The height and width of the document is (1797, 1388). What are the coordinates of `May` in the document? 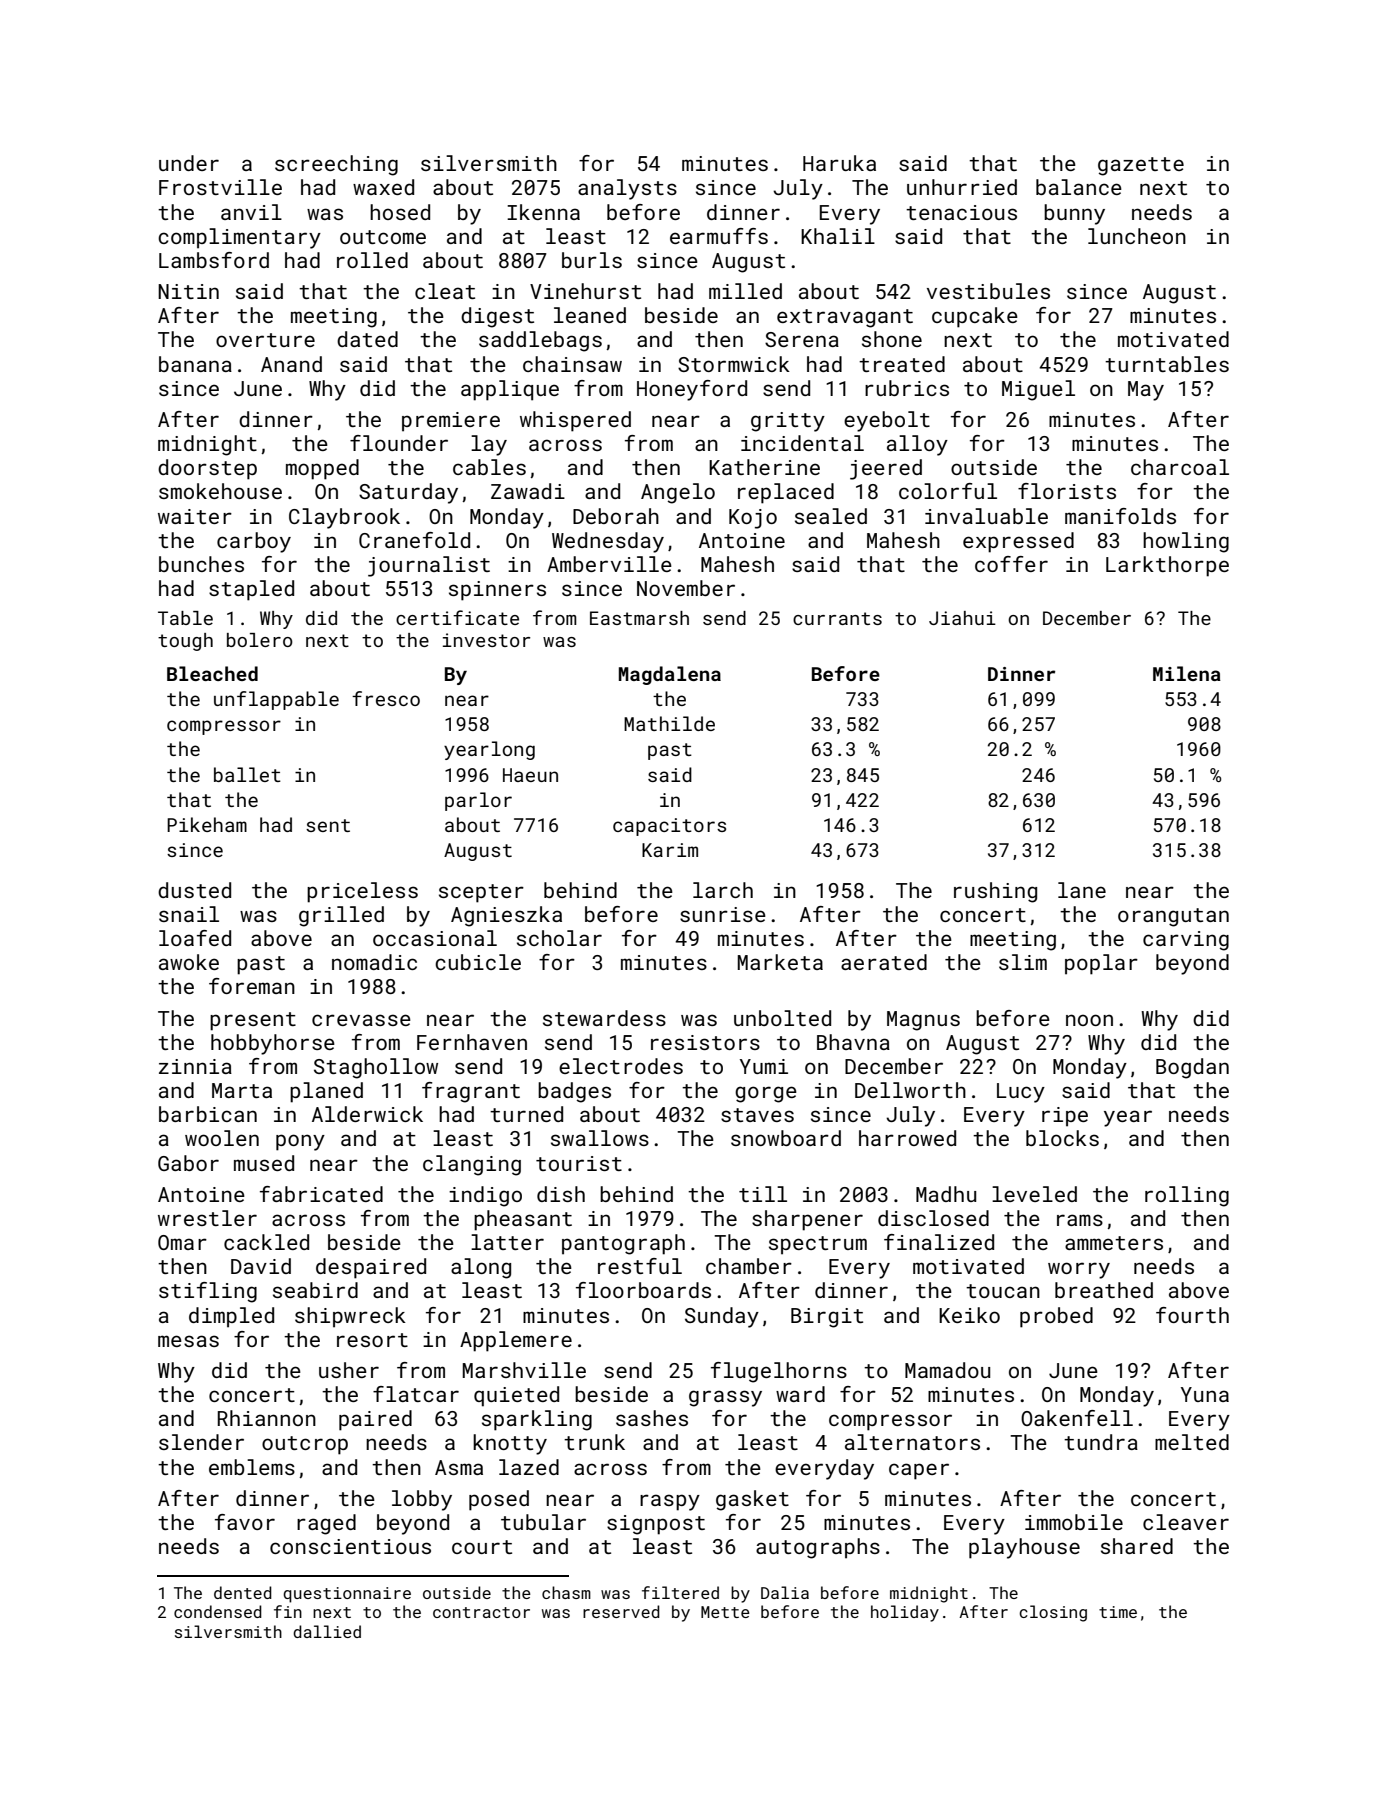 It's located at (1146, 391).
